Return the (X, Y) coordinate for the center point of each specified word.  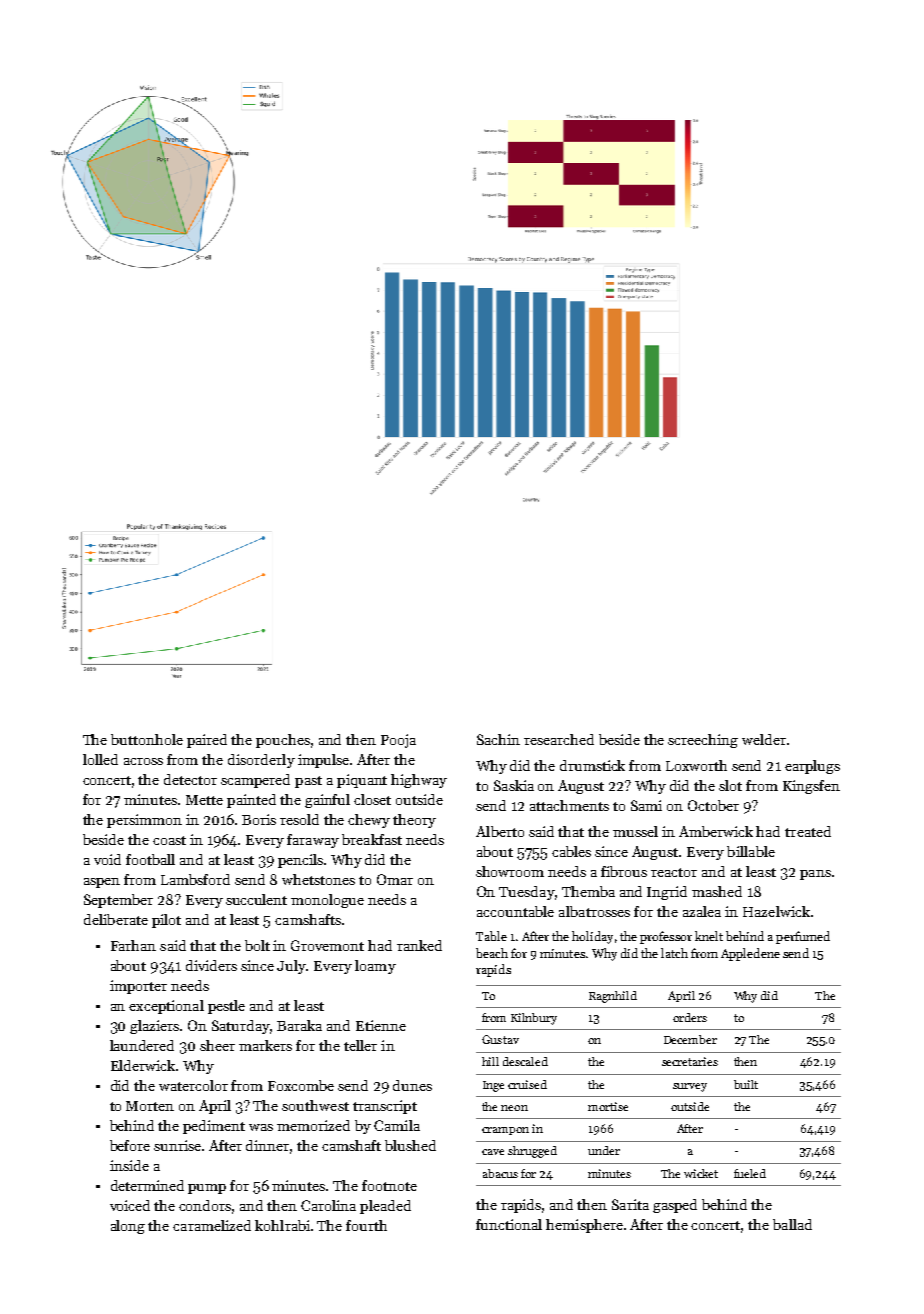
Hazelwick (776, 911)
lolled (100, 759)
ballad (792, 1224)
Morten (150, 1106)
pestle (226, 1007)
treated (808, 831)
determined (147, 1185)
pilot (166, 921)
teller (360, 1045)
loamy (375, 967)
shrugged (532, 1152)
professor (666, 937)
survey (690, 1087)
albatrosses (594, 911)
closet (372, 799)
